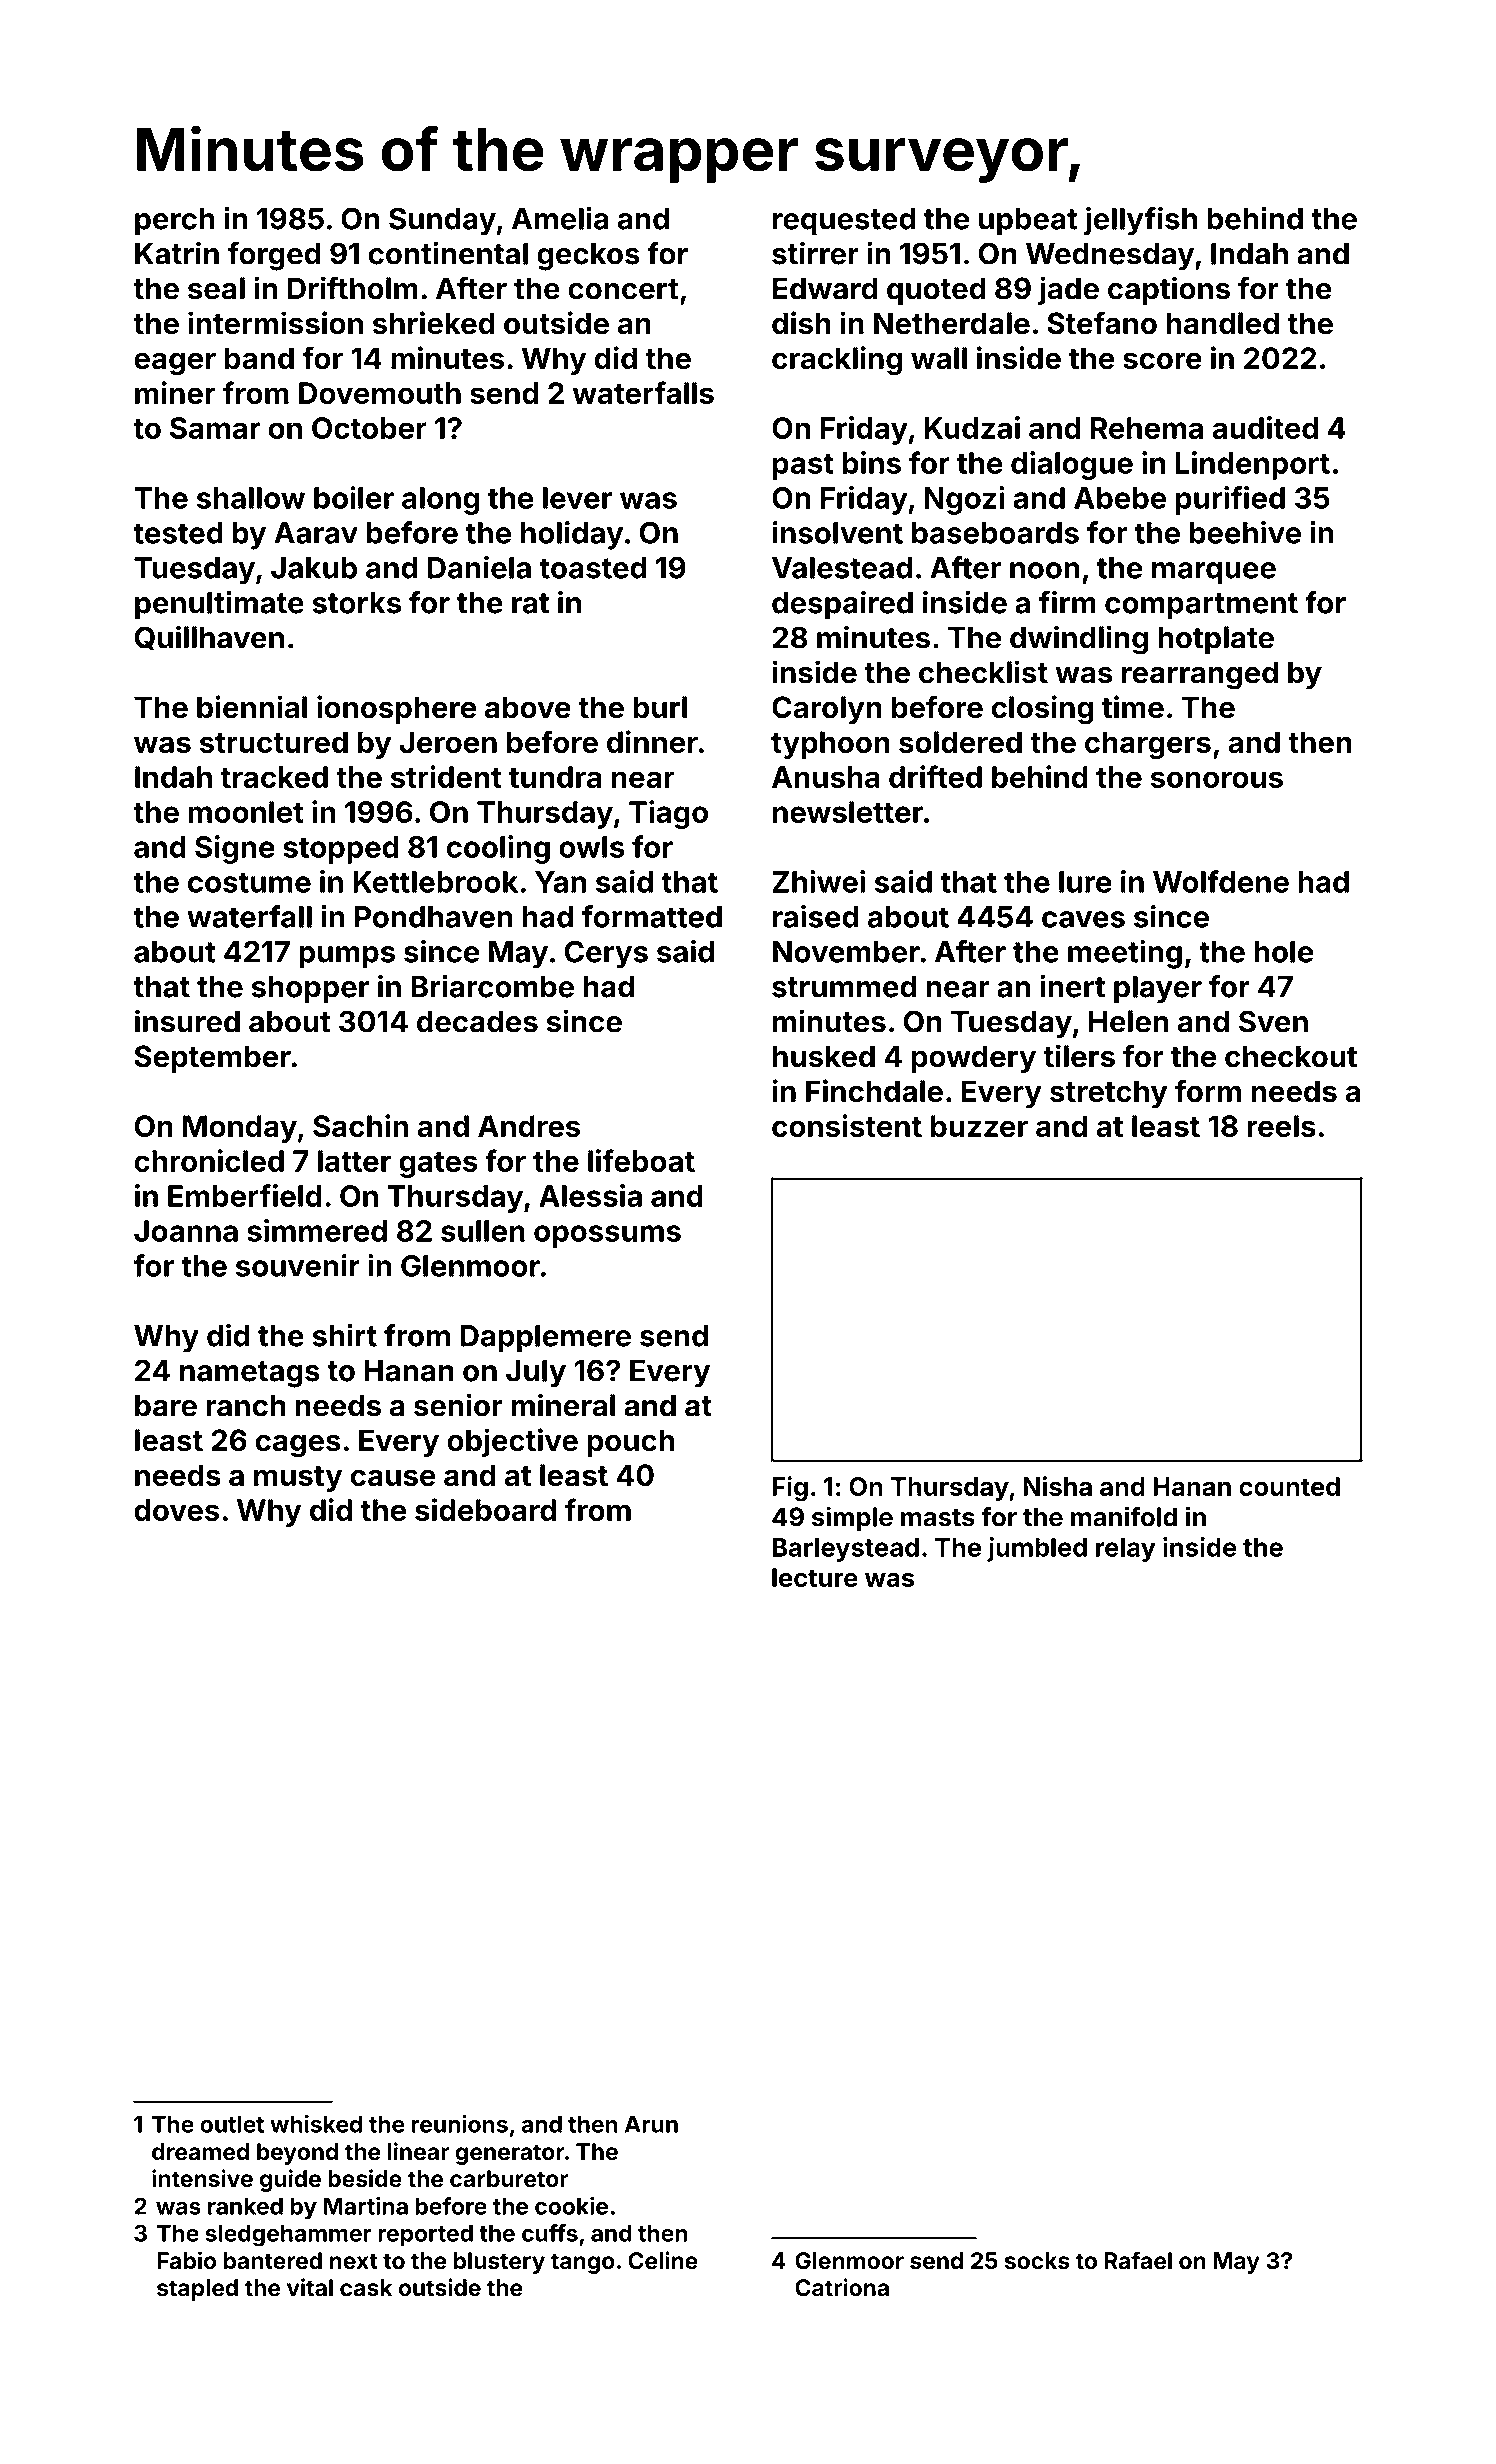  What do you see at coordinates (360, 1125) in the page?
I see `Sachin` at bounding box center [360, 1125].
